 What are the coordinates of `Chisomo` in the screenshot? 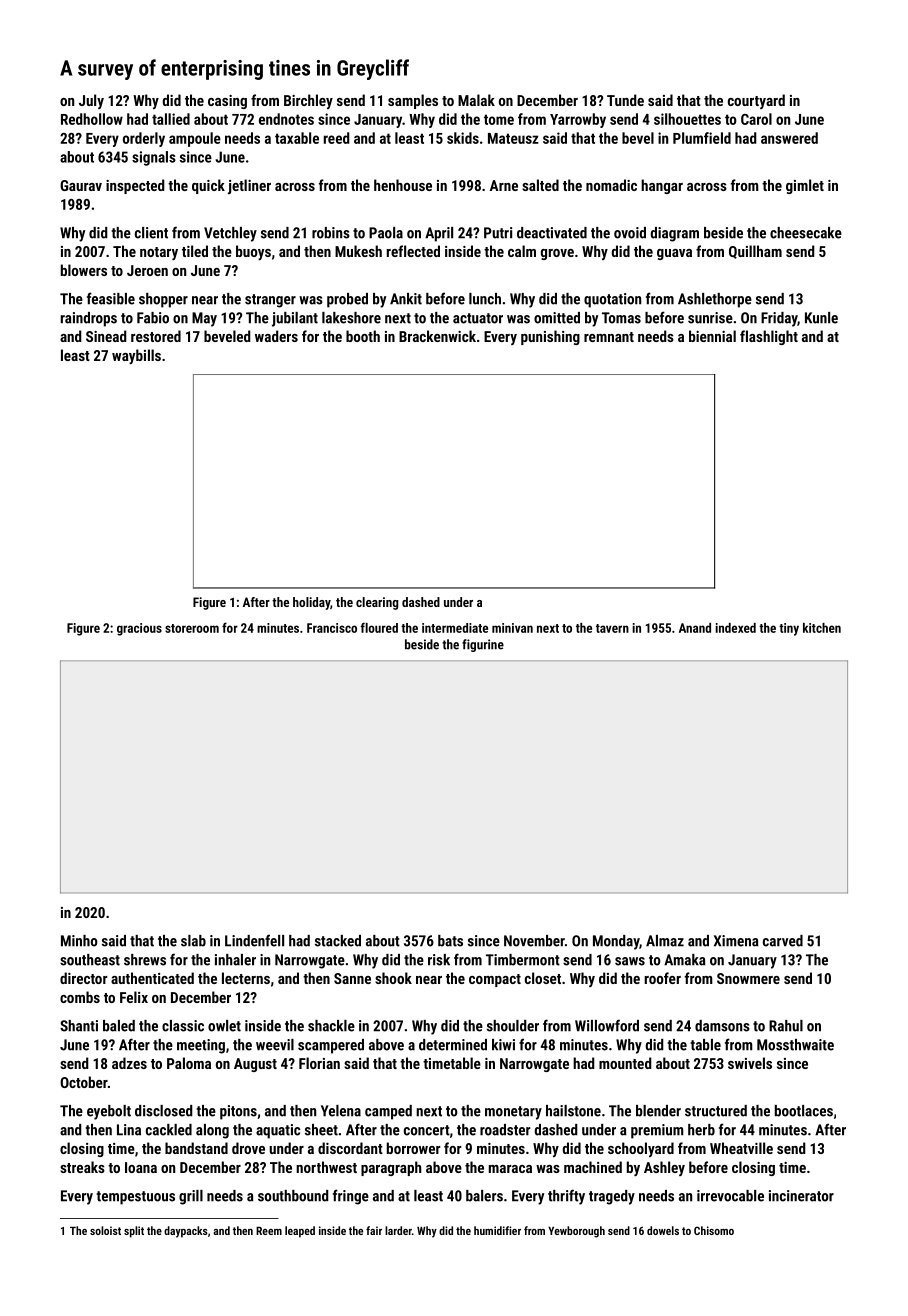 It's located at (714, 1230).
